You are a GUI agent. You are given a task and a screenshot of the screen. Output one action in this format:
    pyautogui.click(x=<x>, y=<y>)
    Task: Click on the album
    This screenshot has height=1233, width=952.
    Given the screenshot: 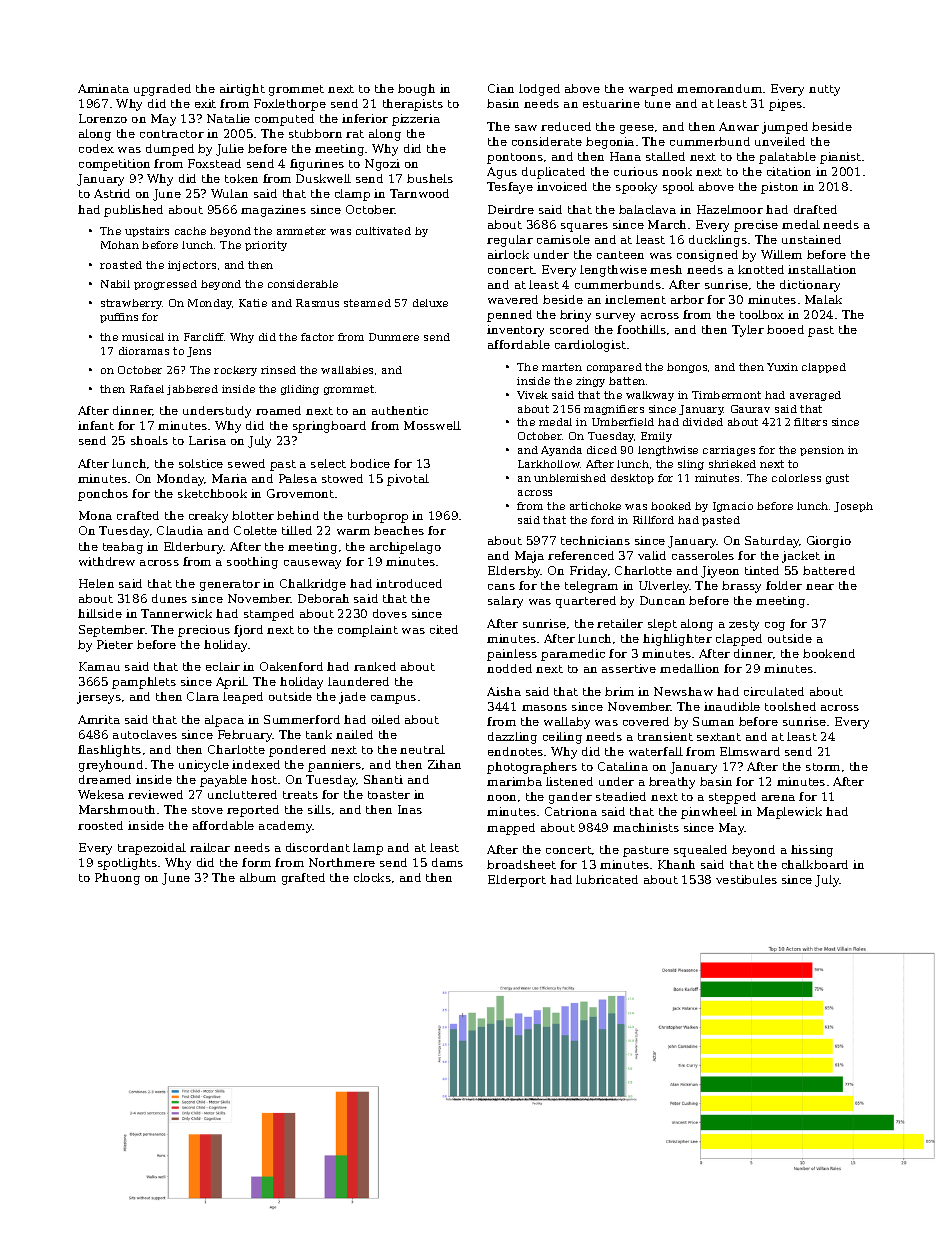 What is the action you would take?
    pyautogui.click(x=258, y=877)
